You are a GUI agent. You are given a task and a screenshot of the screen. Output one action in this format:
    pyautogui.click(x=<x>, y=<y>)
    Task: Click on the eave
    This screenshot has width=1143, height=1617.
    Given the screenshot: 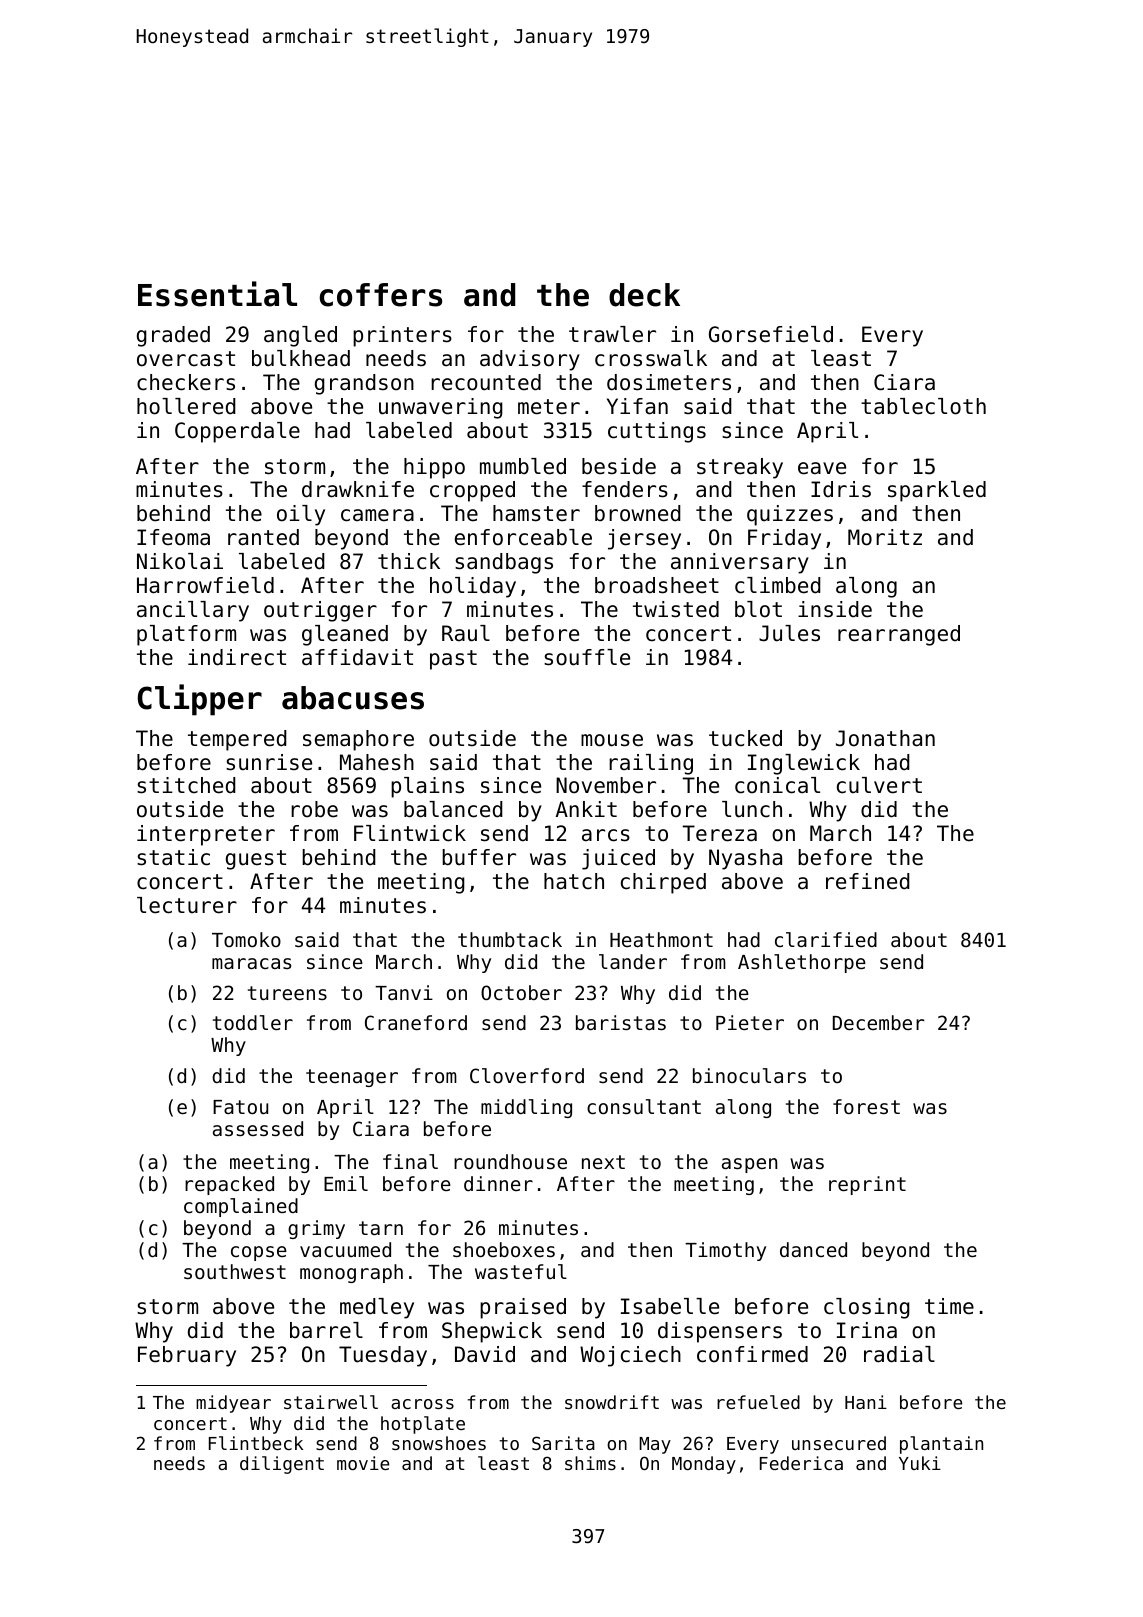 What is the action you would take?
    pyautogui.click(x=822, y=468)
